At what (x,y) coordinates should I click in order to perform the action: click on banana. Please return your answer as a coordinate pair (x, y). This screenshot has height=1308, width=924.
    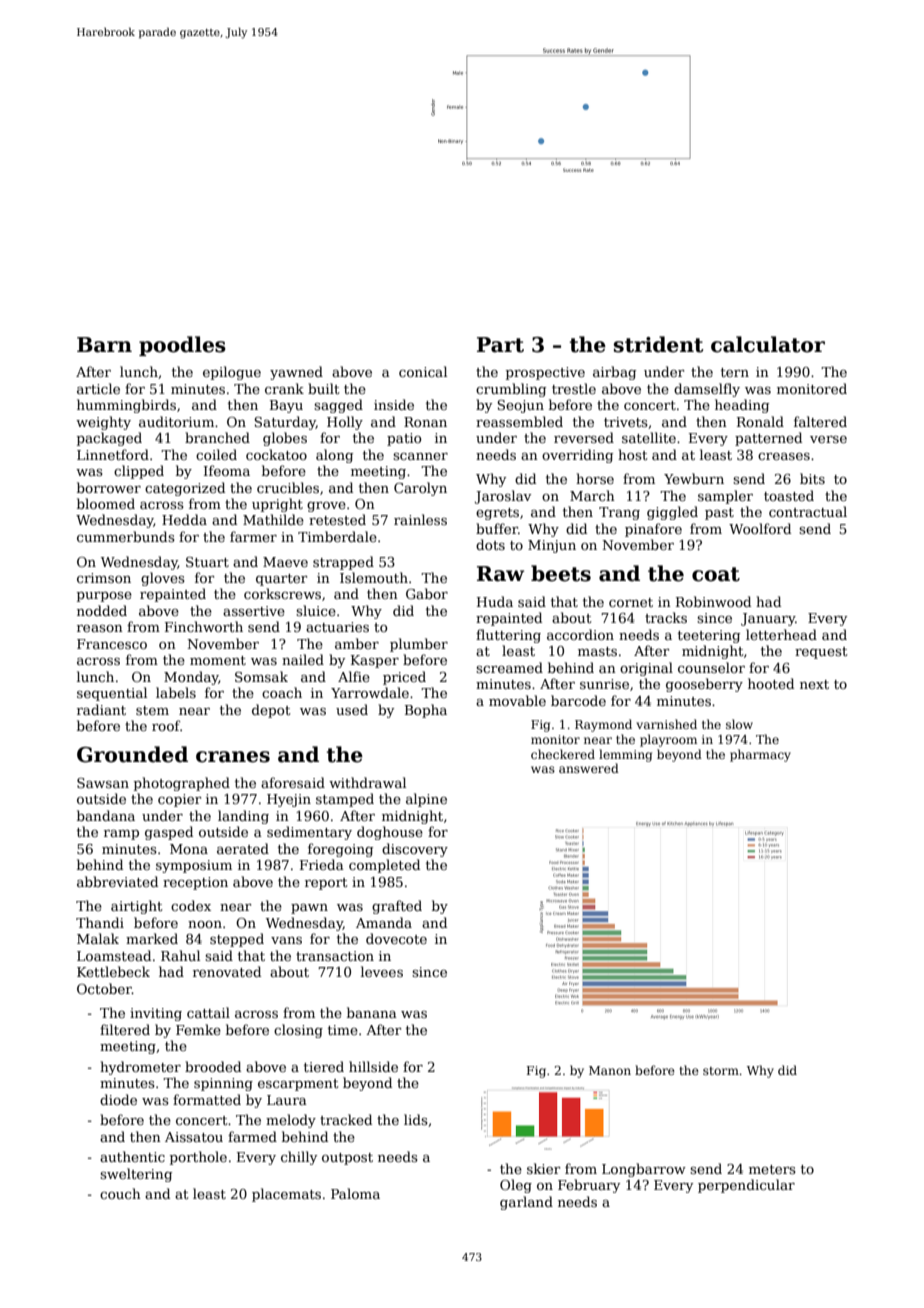
    Looking at the image, I should click on (372, 1012).
